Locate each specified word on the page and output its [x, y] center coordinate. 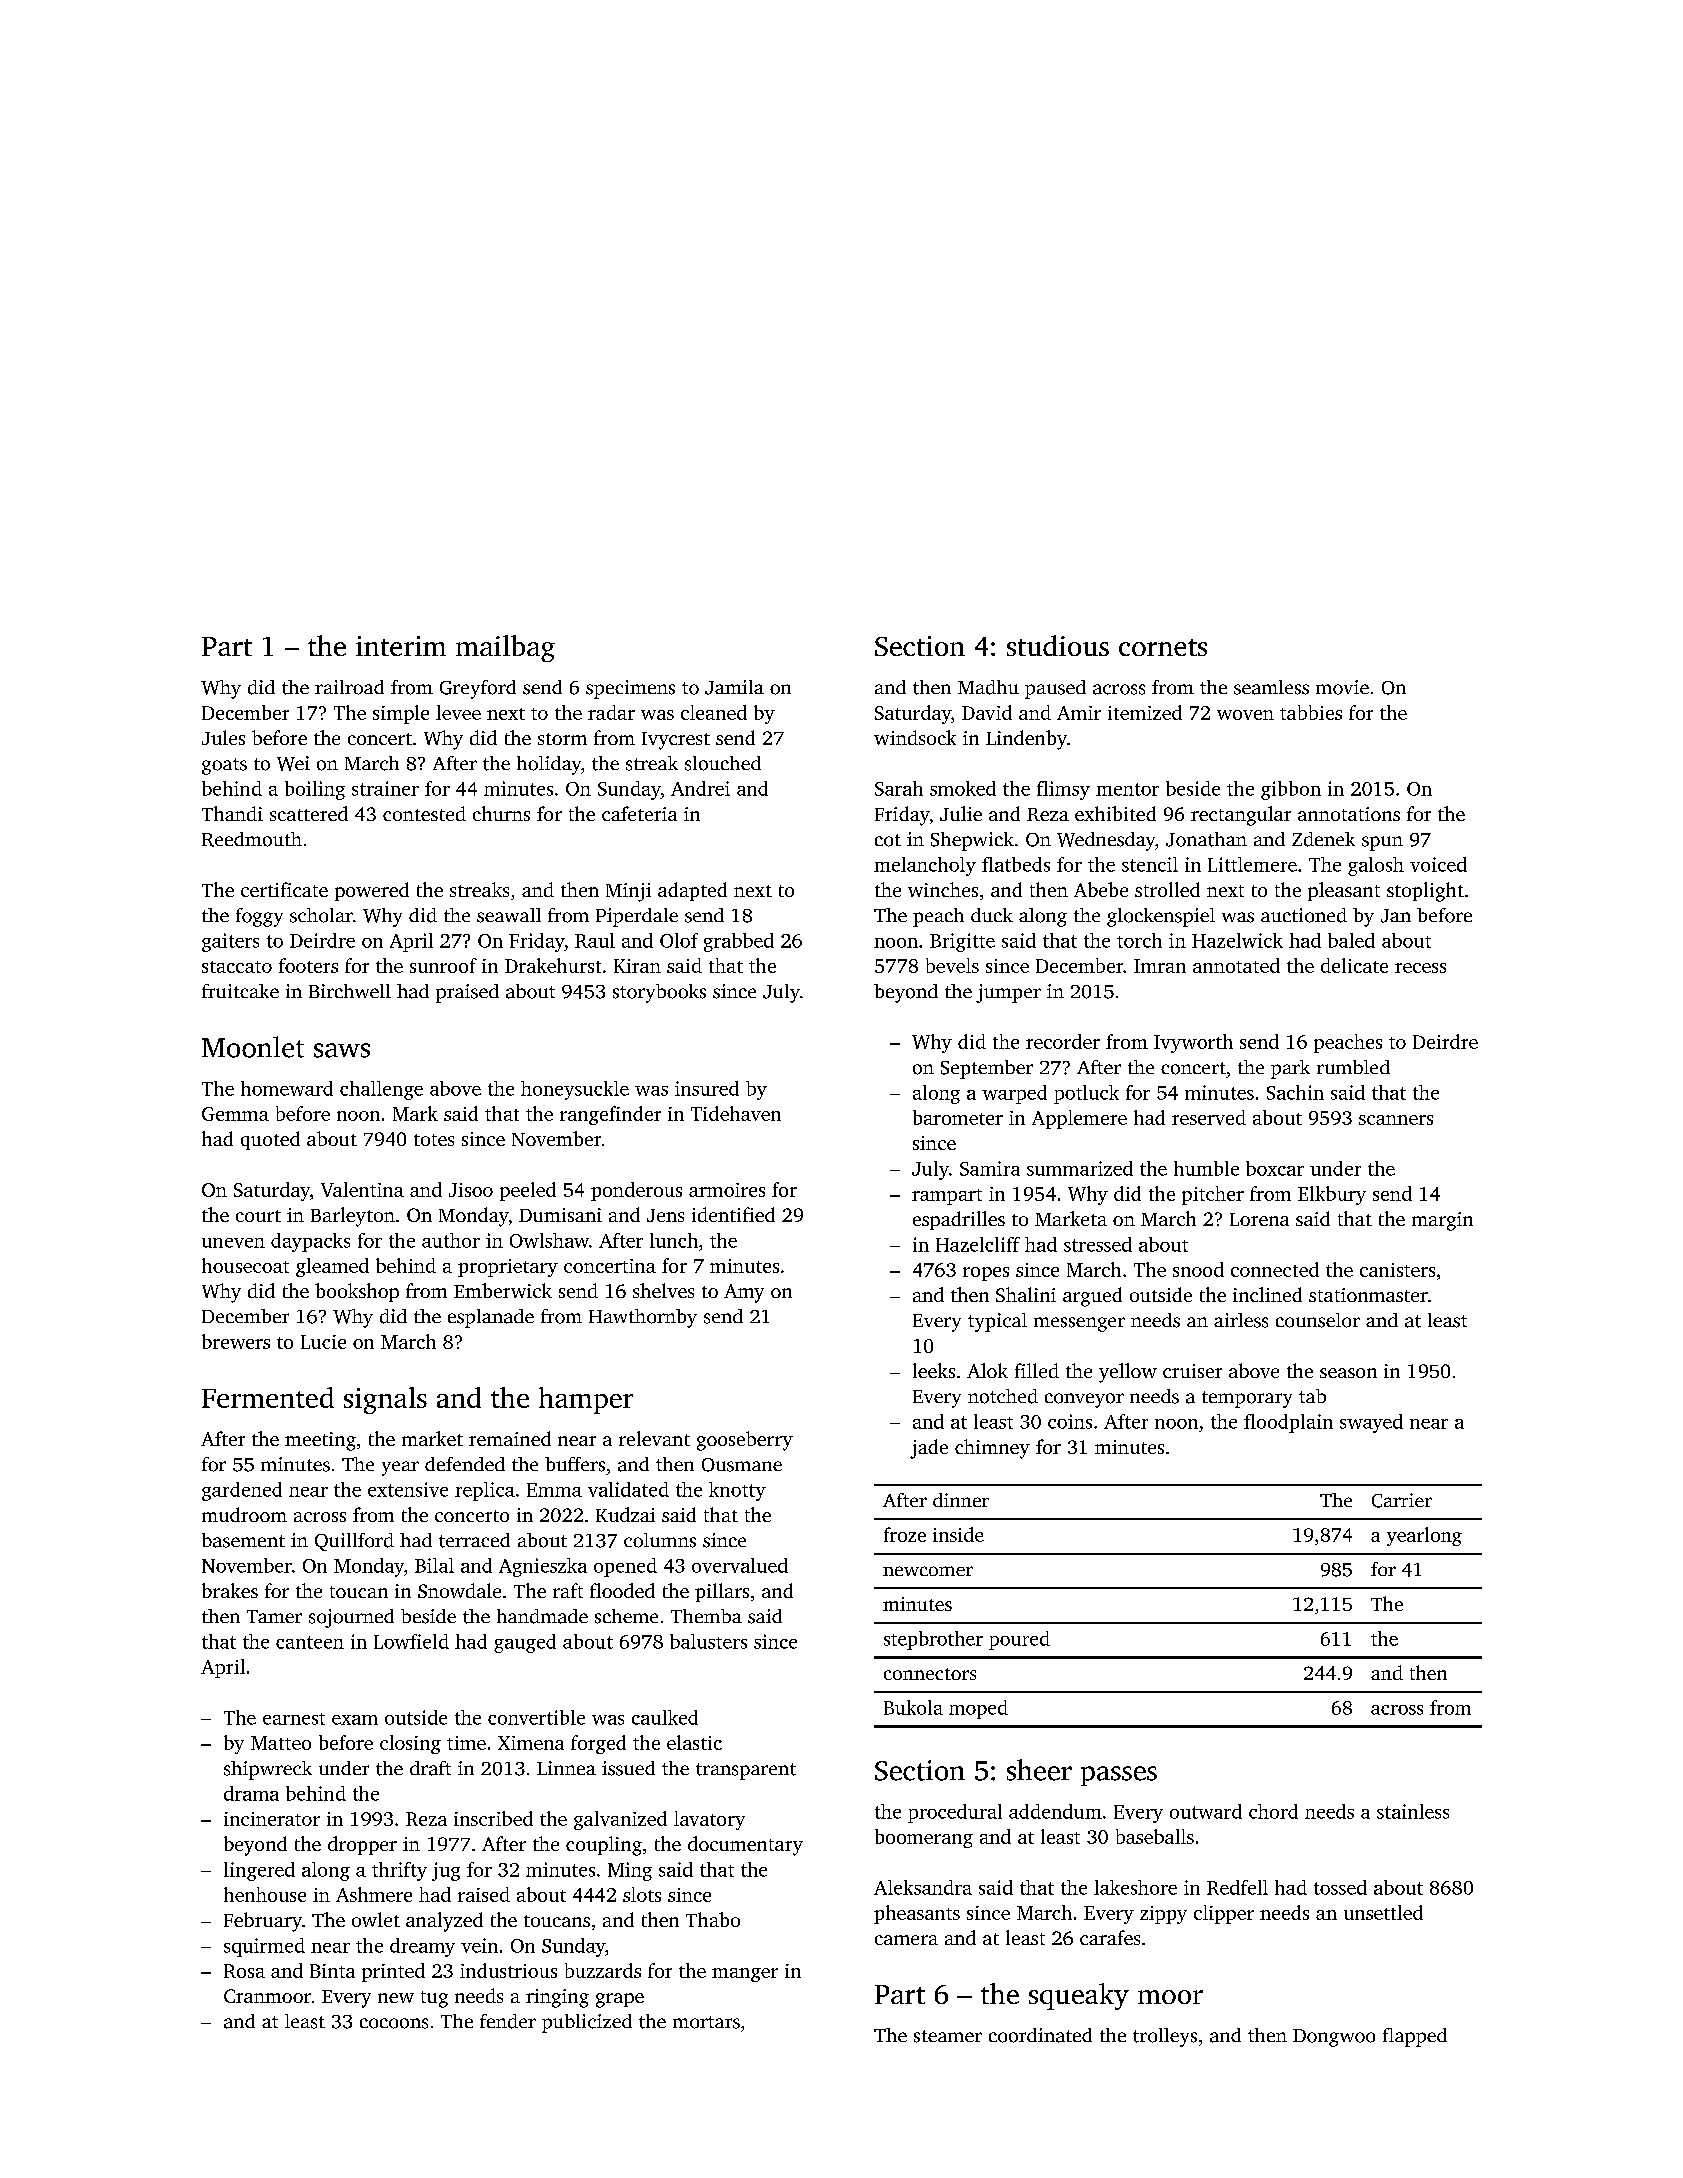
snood [1198, 1269]
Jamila [734, 687]
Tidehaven [736, 1113]
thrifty [399, 1871]
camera [906, 1940]
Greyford [478, 689]
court [258, 1216]
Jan [1396, 916]
